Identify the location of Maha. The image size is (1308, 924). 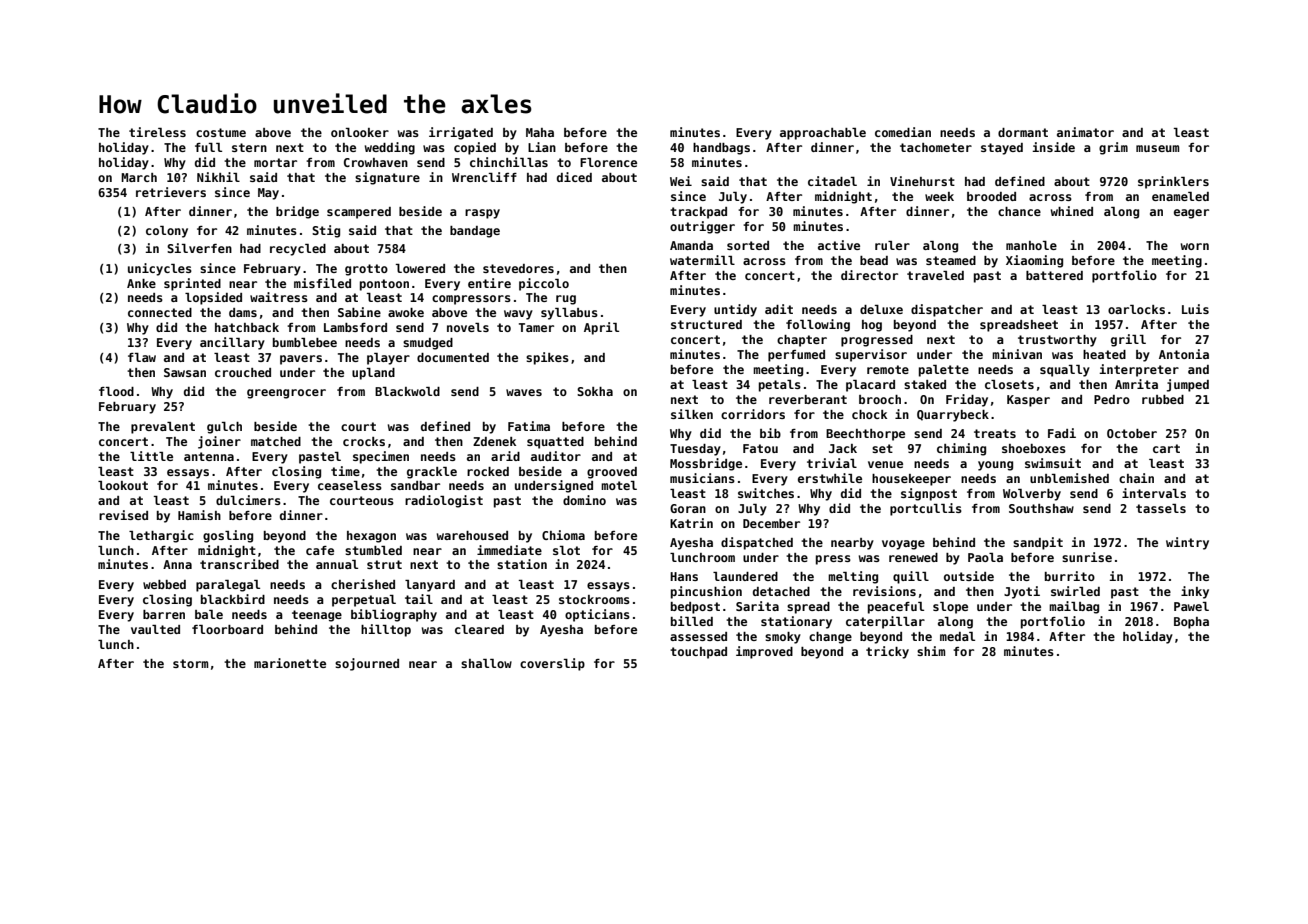
(540, 132).
